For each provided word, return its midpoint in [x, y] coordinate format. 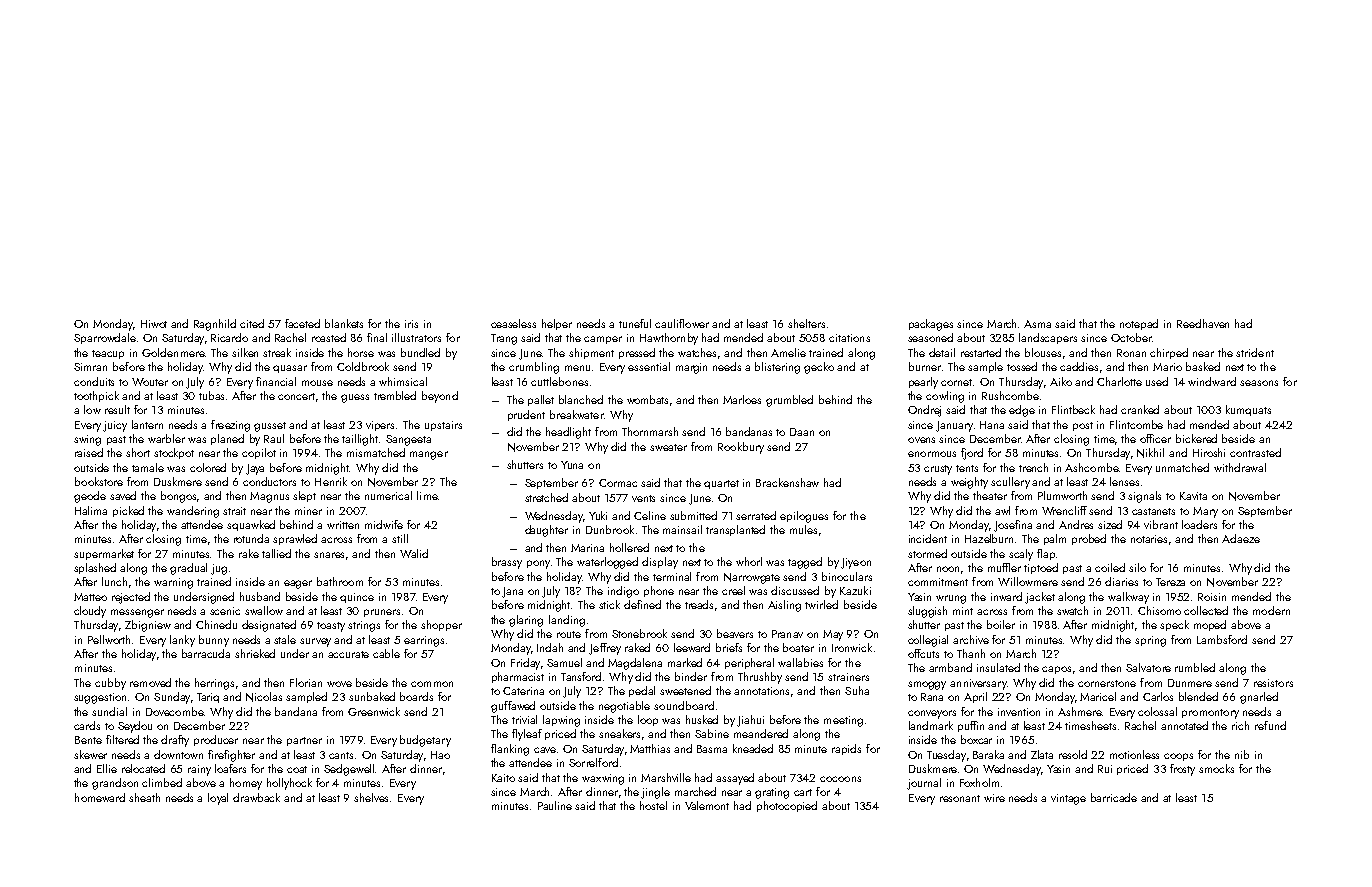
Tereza [1170, 582]
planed [227, 439]
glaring [526, 621]
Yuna [572, 465]
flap [1046, 554]
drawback [256, 797]
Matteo [90, 597]
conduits [94, 381]
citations [849, 338]
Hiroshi [1209, 452]
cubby [110, 684]
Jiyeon [856, 563]
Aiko [1061, 381]
